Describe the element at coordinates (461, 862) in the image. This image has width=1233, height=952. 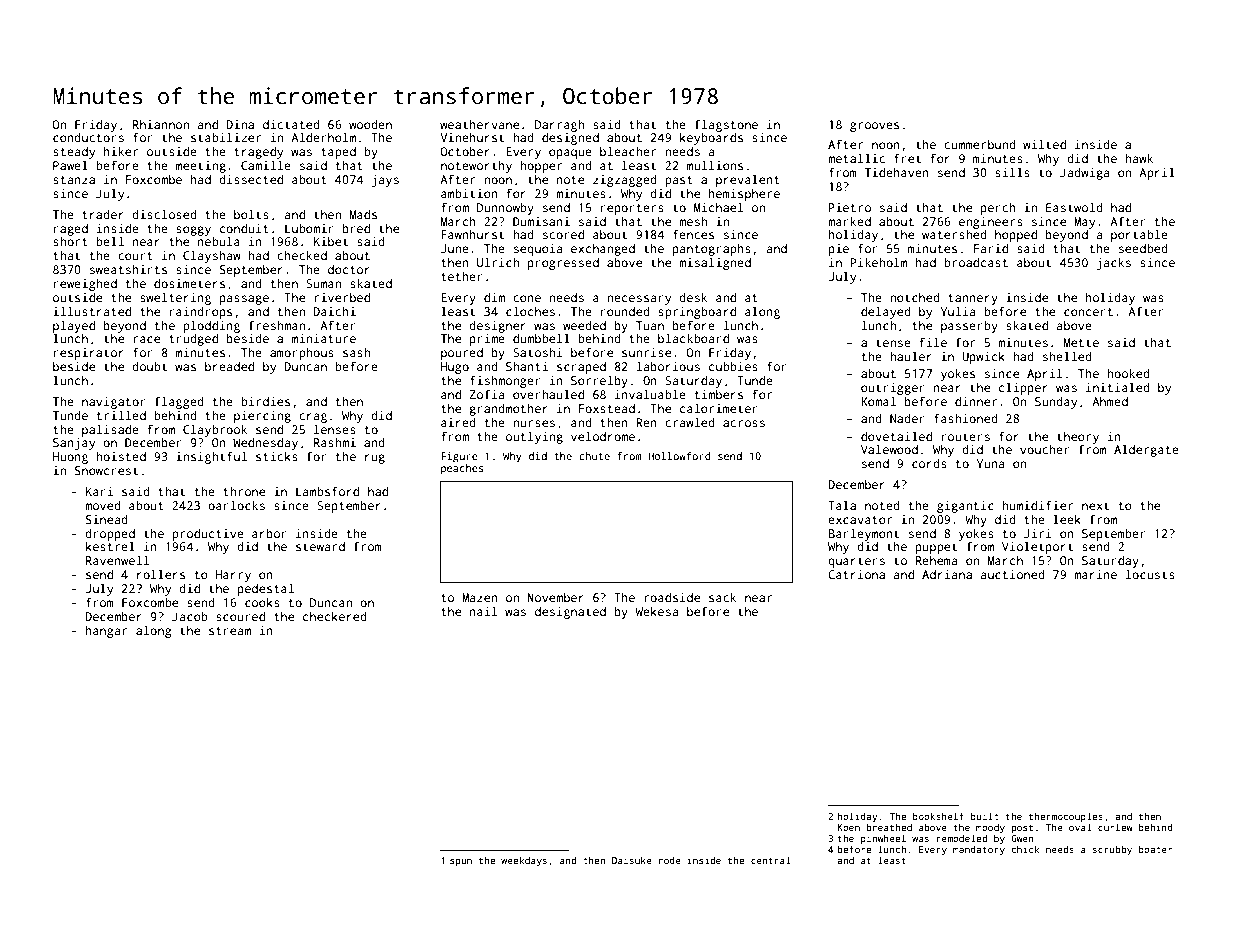
I see `spun` at that location.
